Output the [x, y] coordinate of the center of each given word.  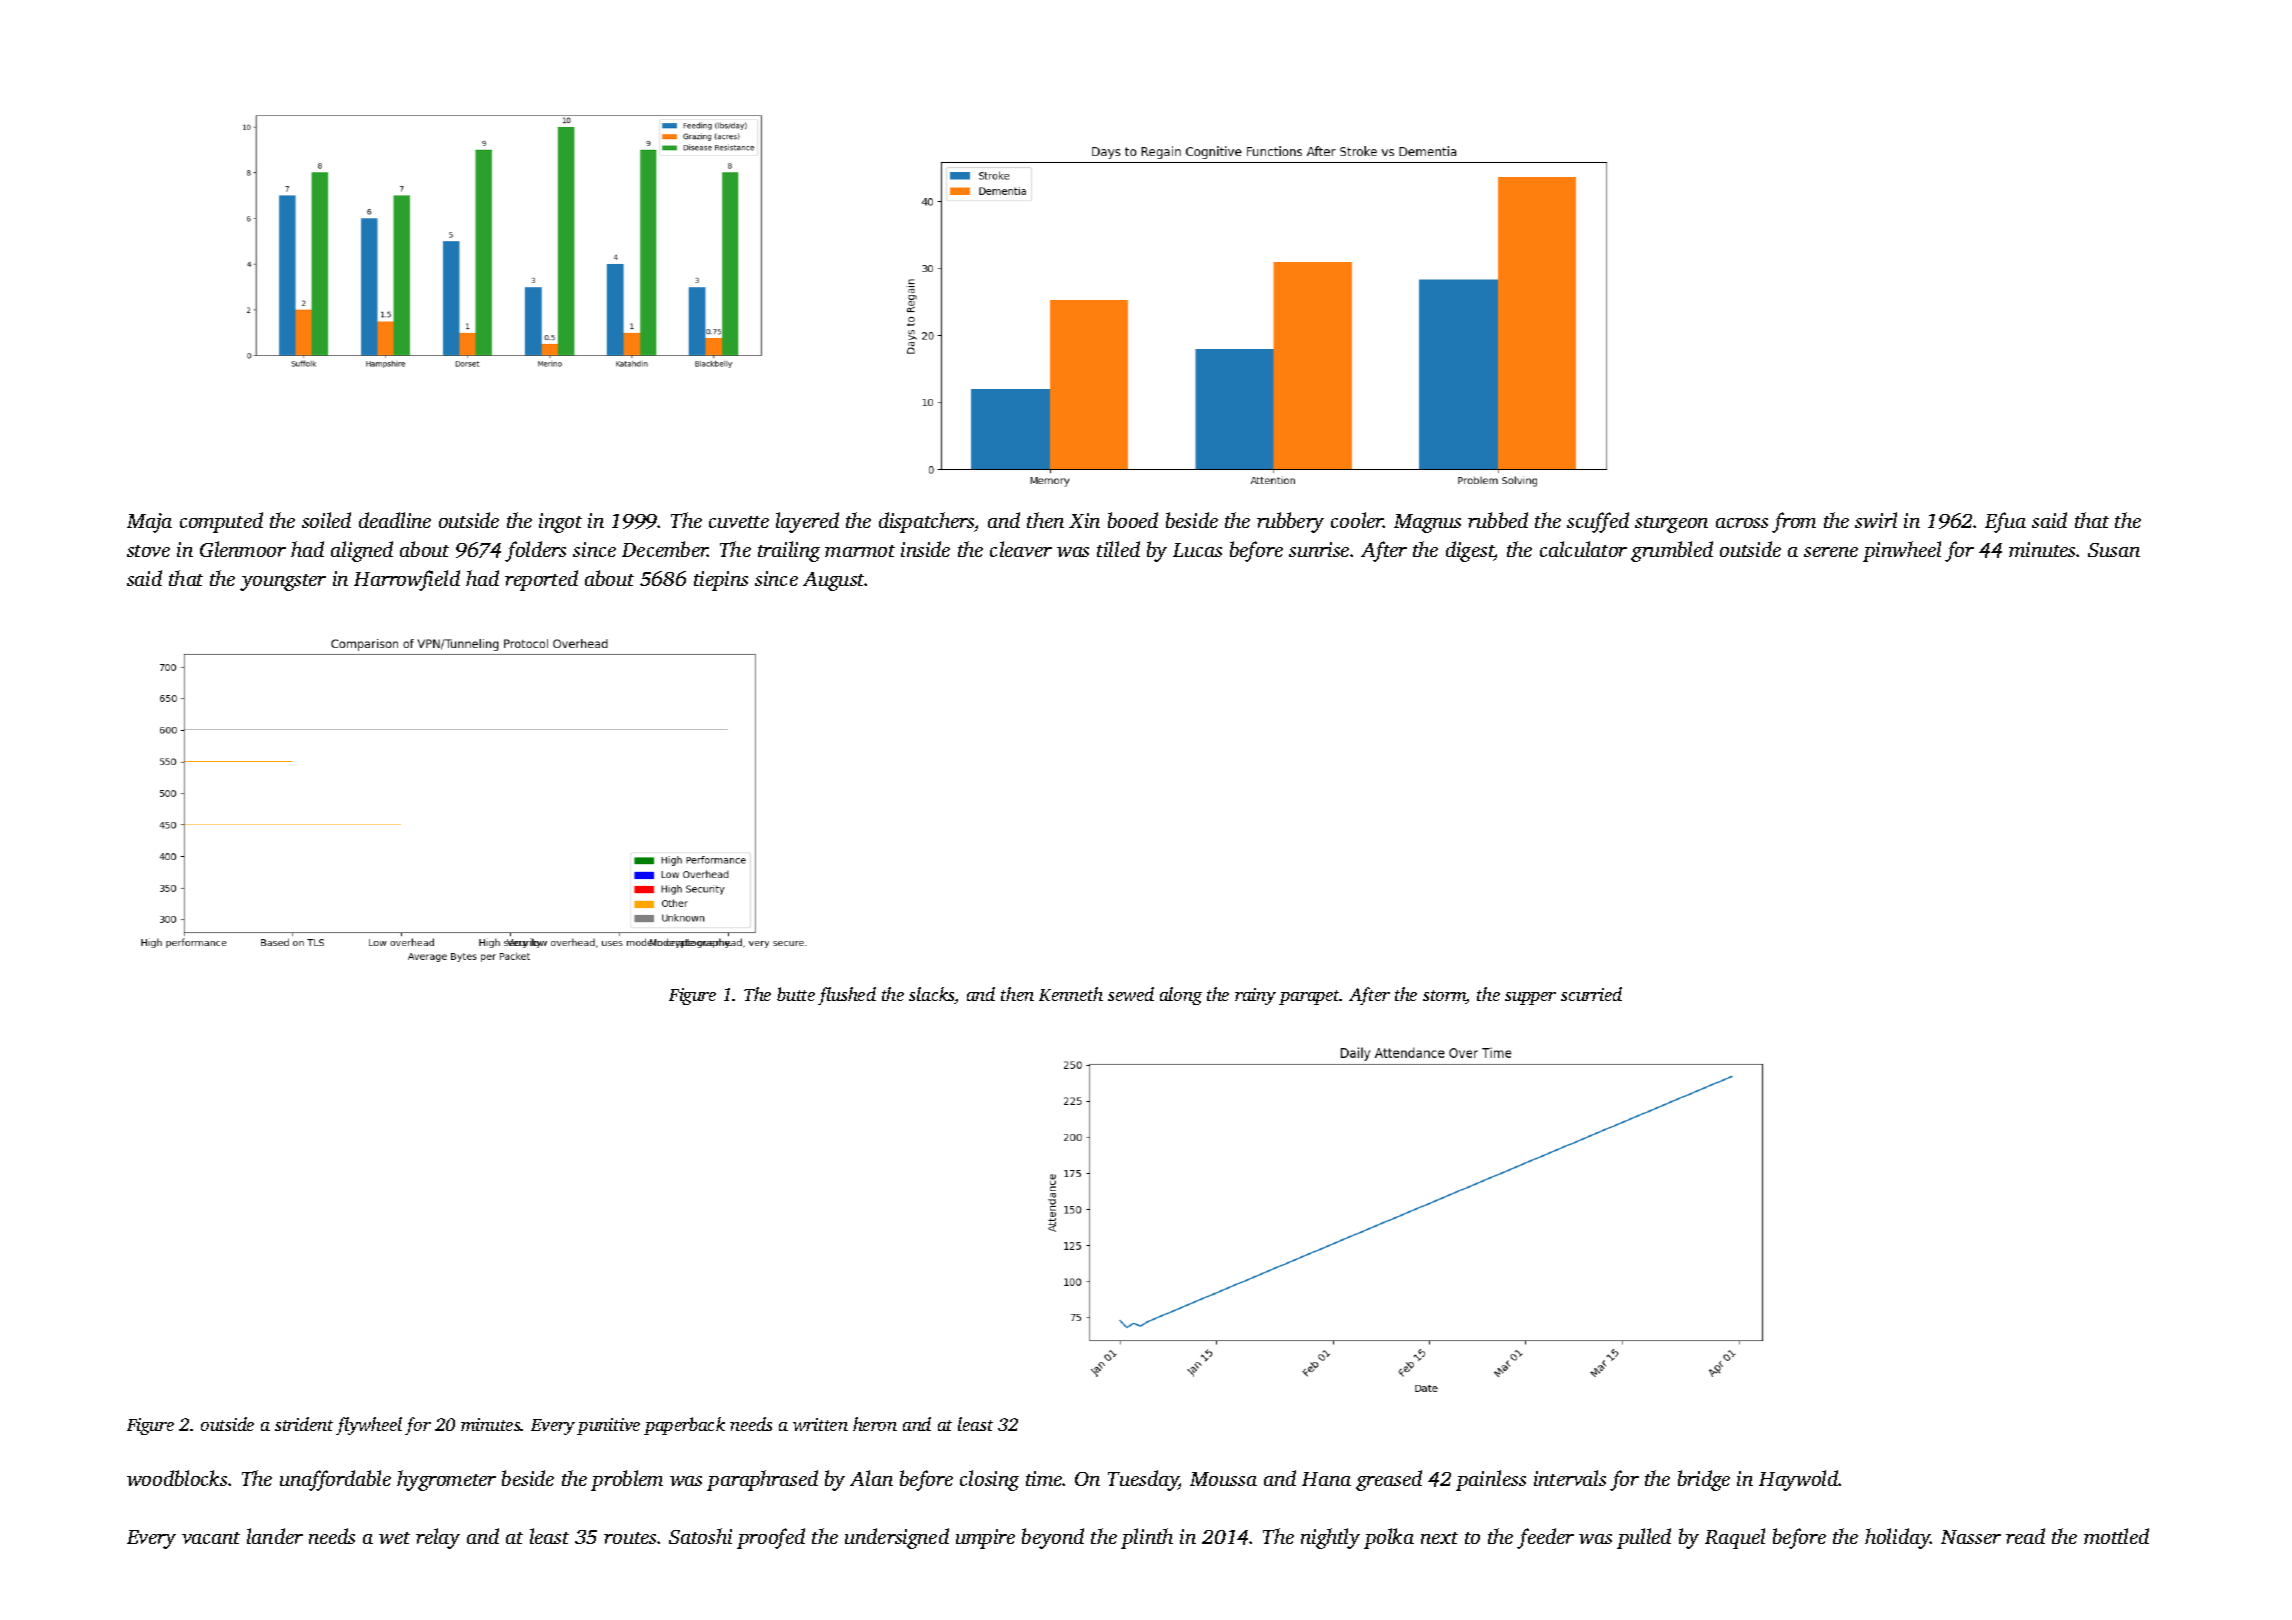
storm [1444, 997]
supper [1530, 998]
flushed [847, 996]
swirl [1876, 520]
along [1181, 996]
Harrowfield [407, 580]
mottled [2116, 1536]
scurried [1591, 994]
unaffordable [335, 1480]
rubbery [1290, 522]
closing [989, 1480]
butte [796, 994]
